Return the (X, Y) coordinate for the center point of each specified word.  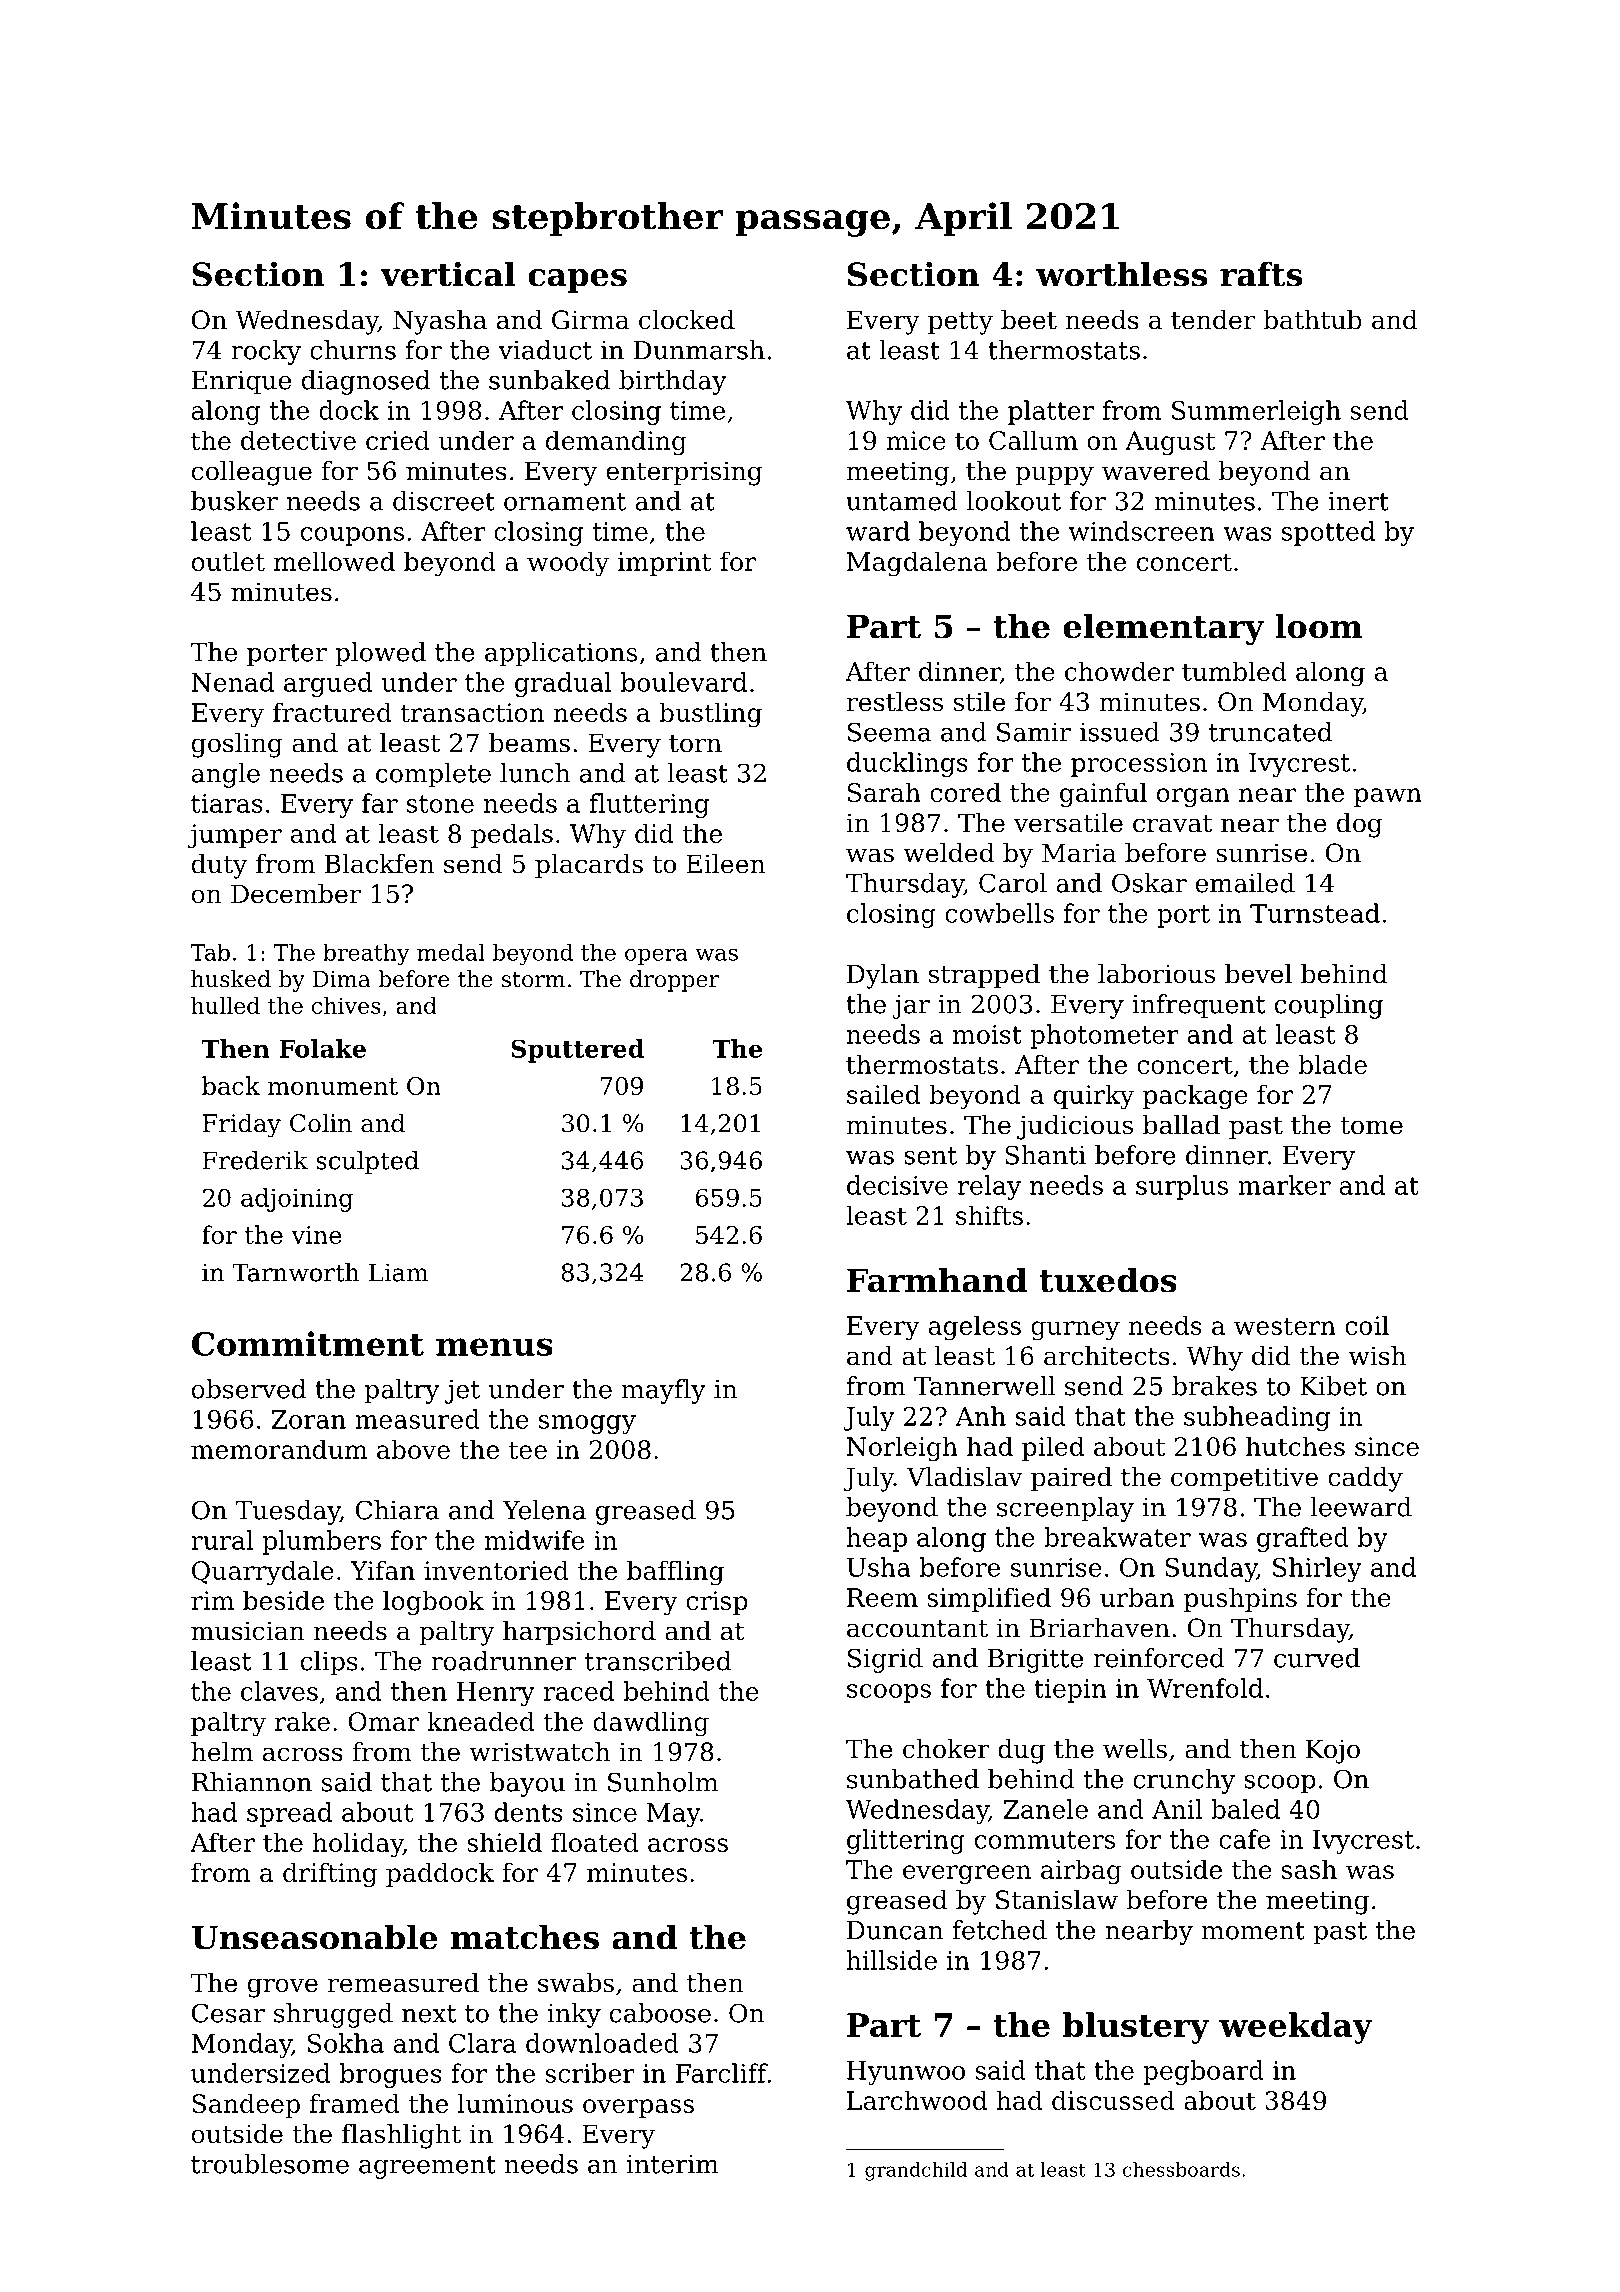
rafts (1261, 274)
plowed (380, 654)
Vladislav (965, 1477)
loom (1319, 626)
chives (346, 1005)
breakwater (1117, 1537)
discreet (444, 501)
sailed (883, 1094)
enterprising (684, 473)
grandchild (916, 2171)
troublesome (270, 2164)
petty (960, 323)
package (1195, 1097)
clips (329, 1663)
